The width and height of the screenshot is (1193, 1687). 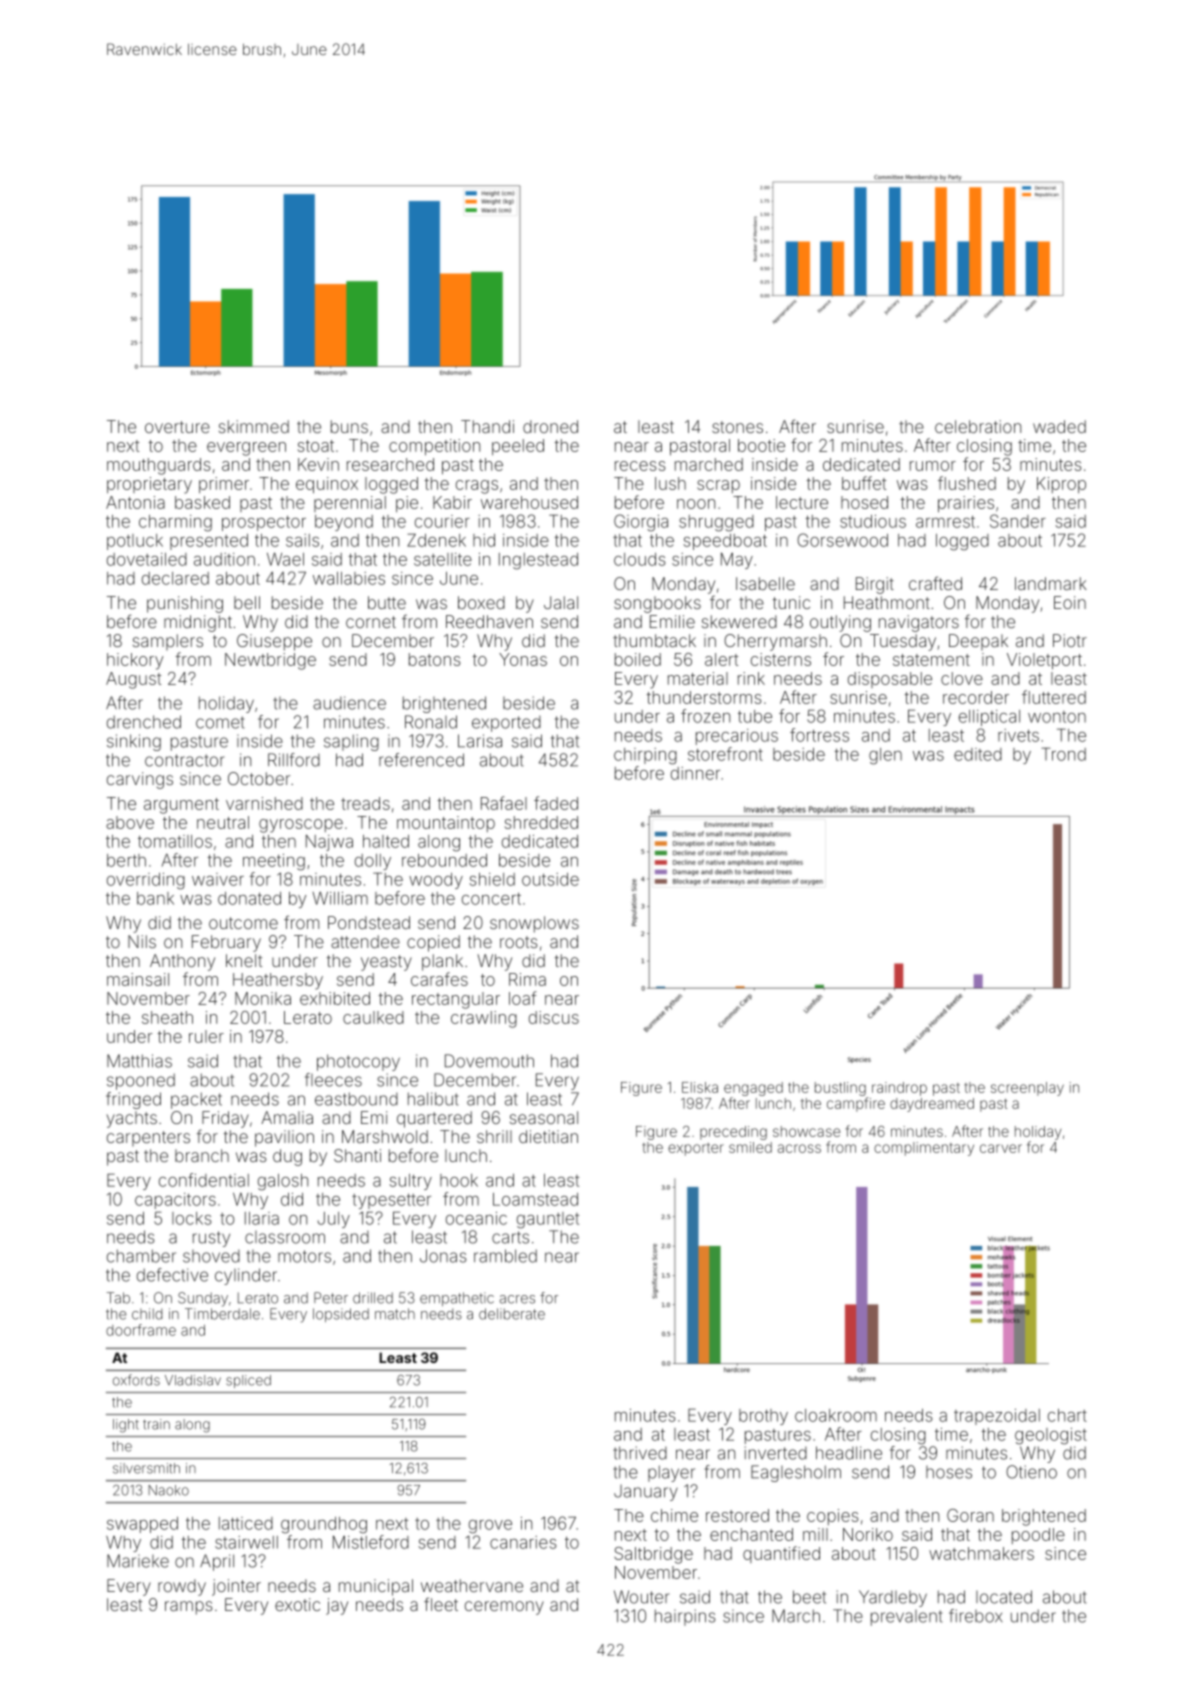 I want to click on bootie, so click(x=761, y=445).
